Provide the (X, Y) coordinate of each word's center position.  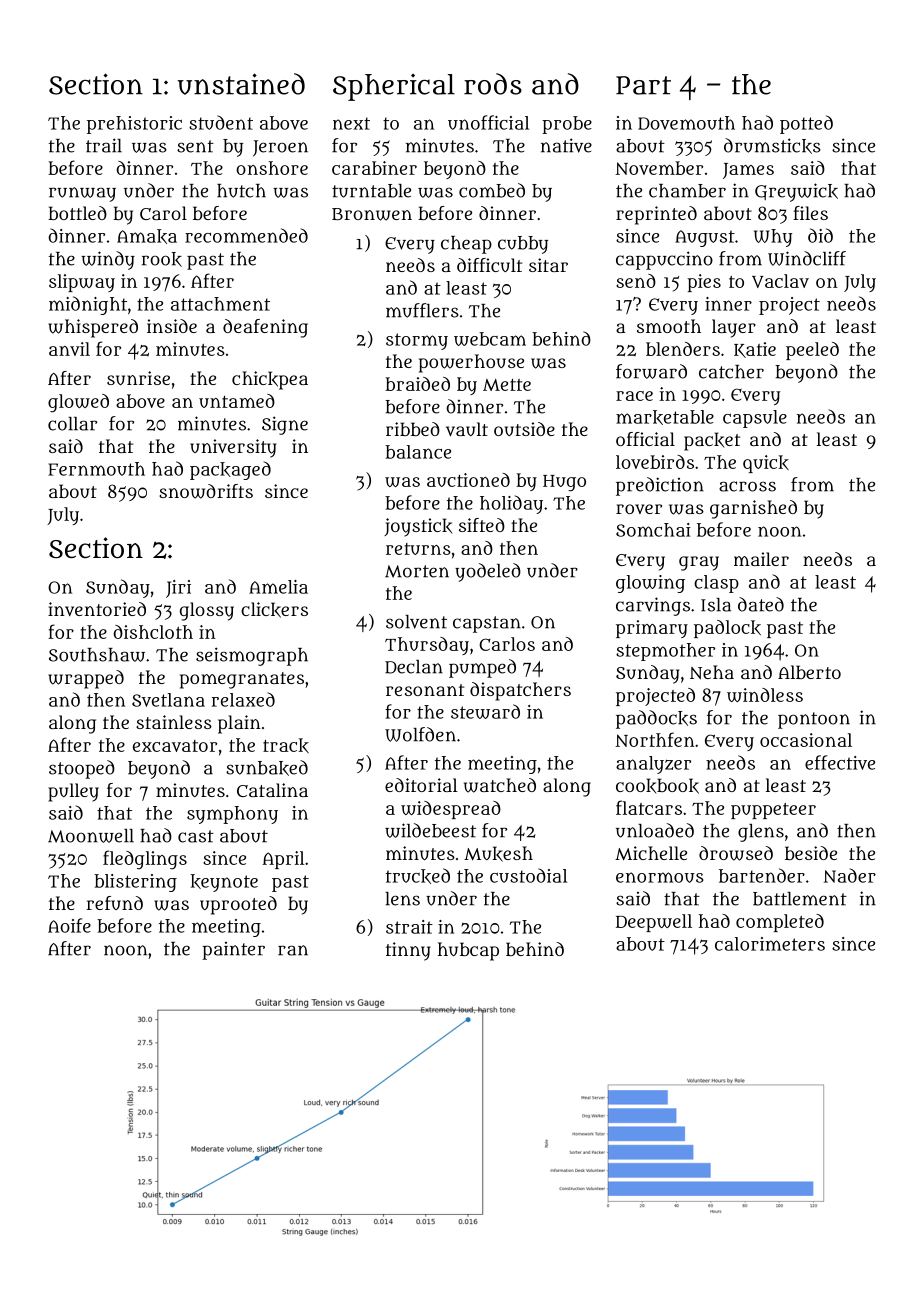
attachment (220, 304)
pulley (73, 792)
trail (104, 145)
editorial (421, 785)
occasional (806, 740)
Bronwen (372, 214)
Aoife (69, 925)
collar (72, 424)
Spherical (394, 87)
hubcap (468, 951)
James (748, 171)
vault (467, 429)
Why (773, 238)
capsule (755, 419)
